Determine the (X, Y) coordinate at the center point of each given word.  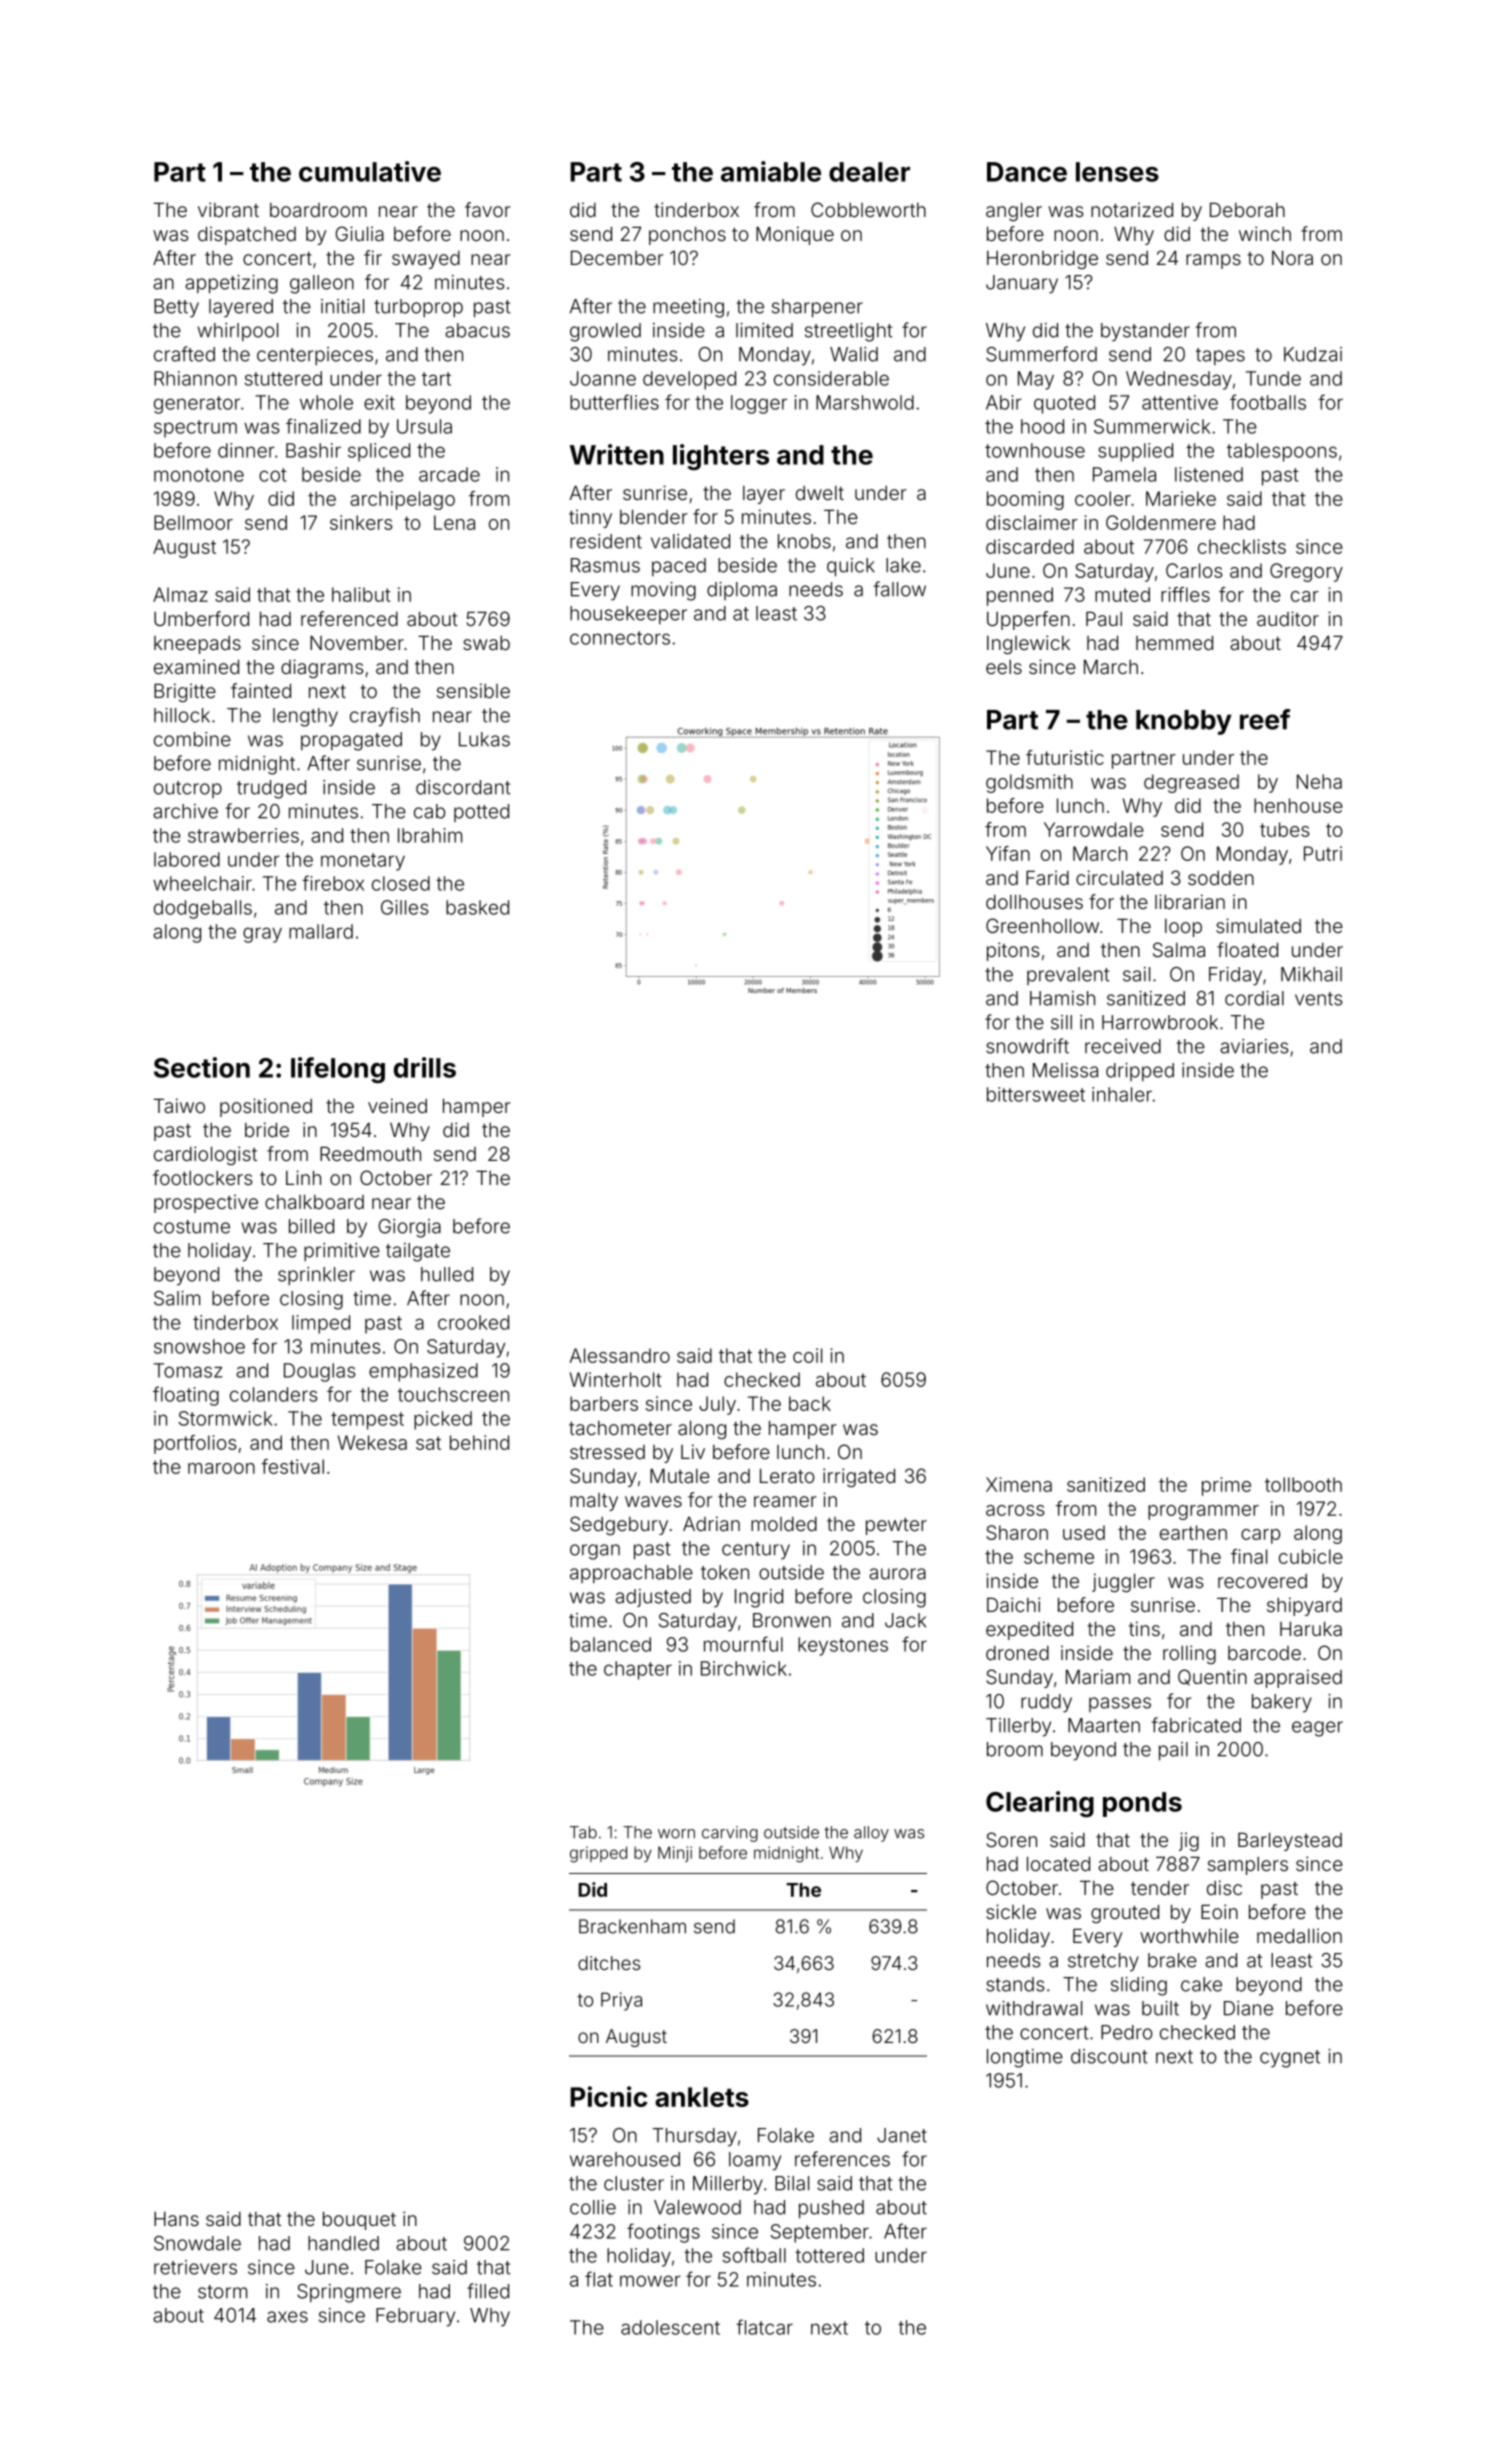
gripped (598, 1854)
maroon (221, 1468)
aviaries (1254, 1046)
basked (477, 907)
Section (202, 1067)
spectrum (195, 429)
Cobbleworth (868, 209)
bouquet (359, 2221)
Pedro (1126, 2032)
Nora (1292, 258)
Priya (621, 2001)
